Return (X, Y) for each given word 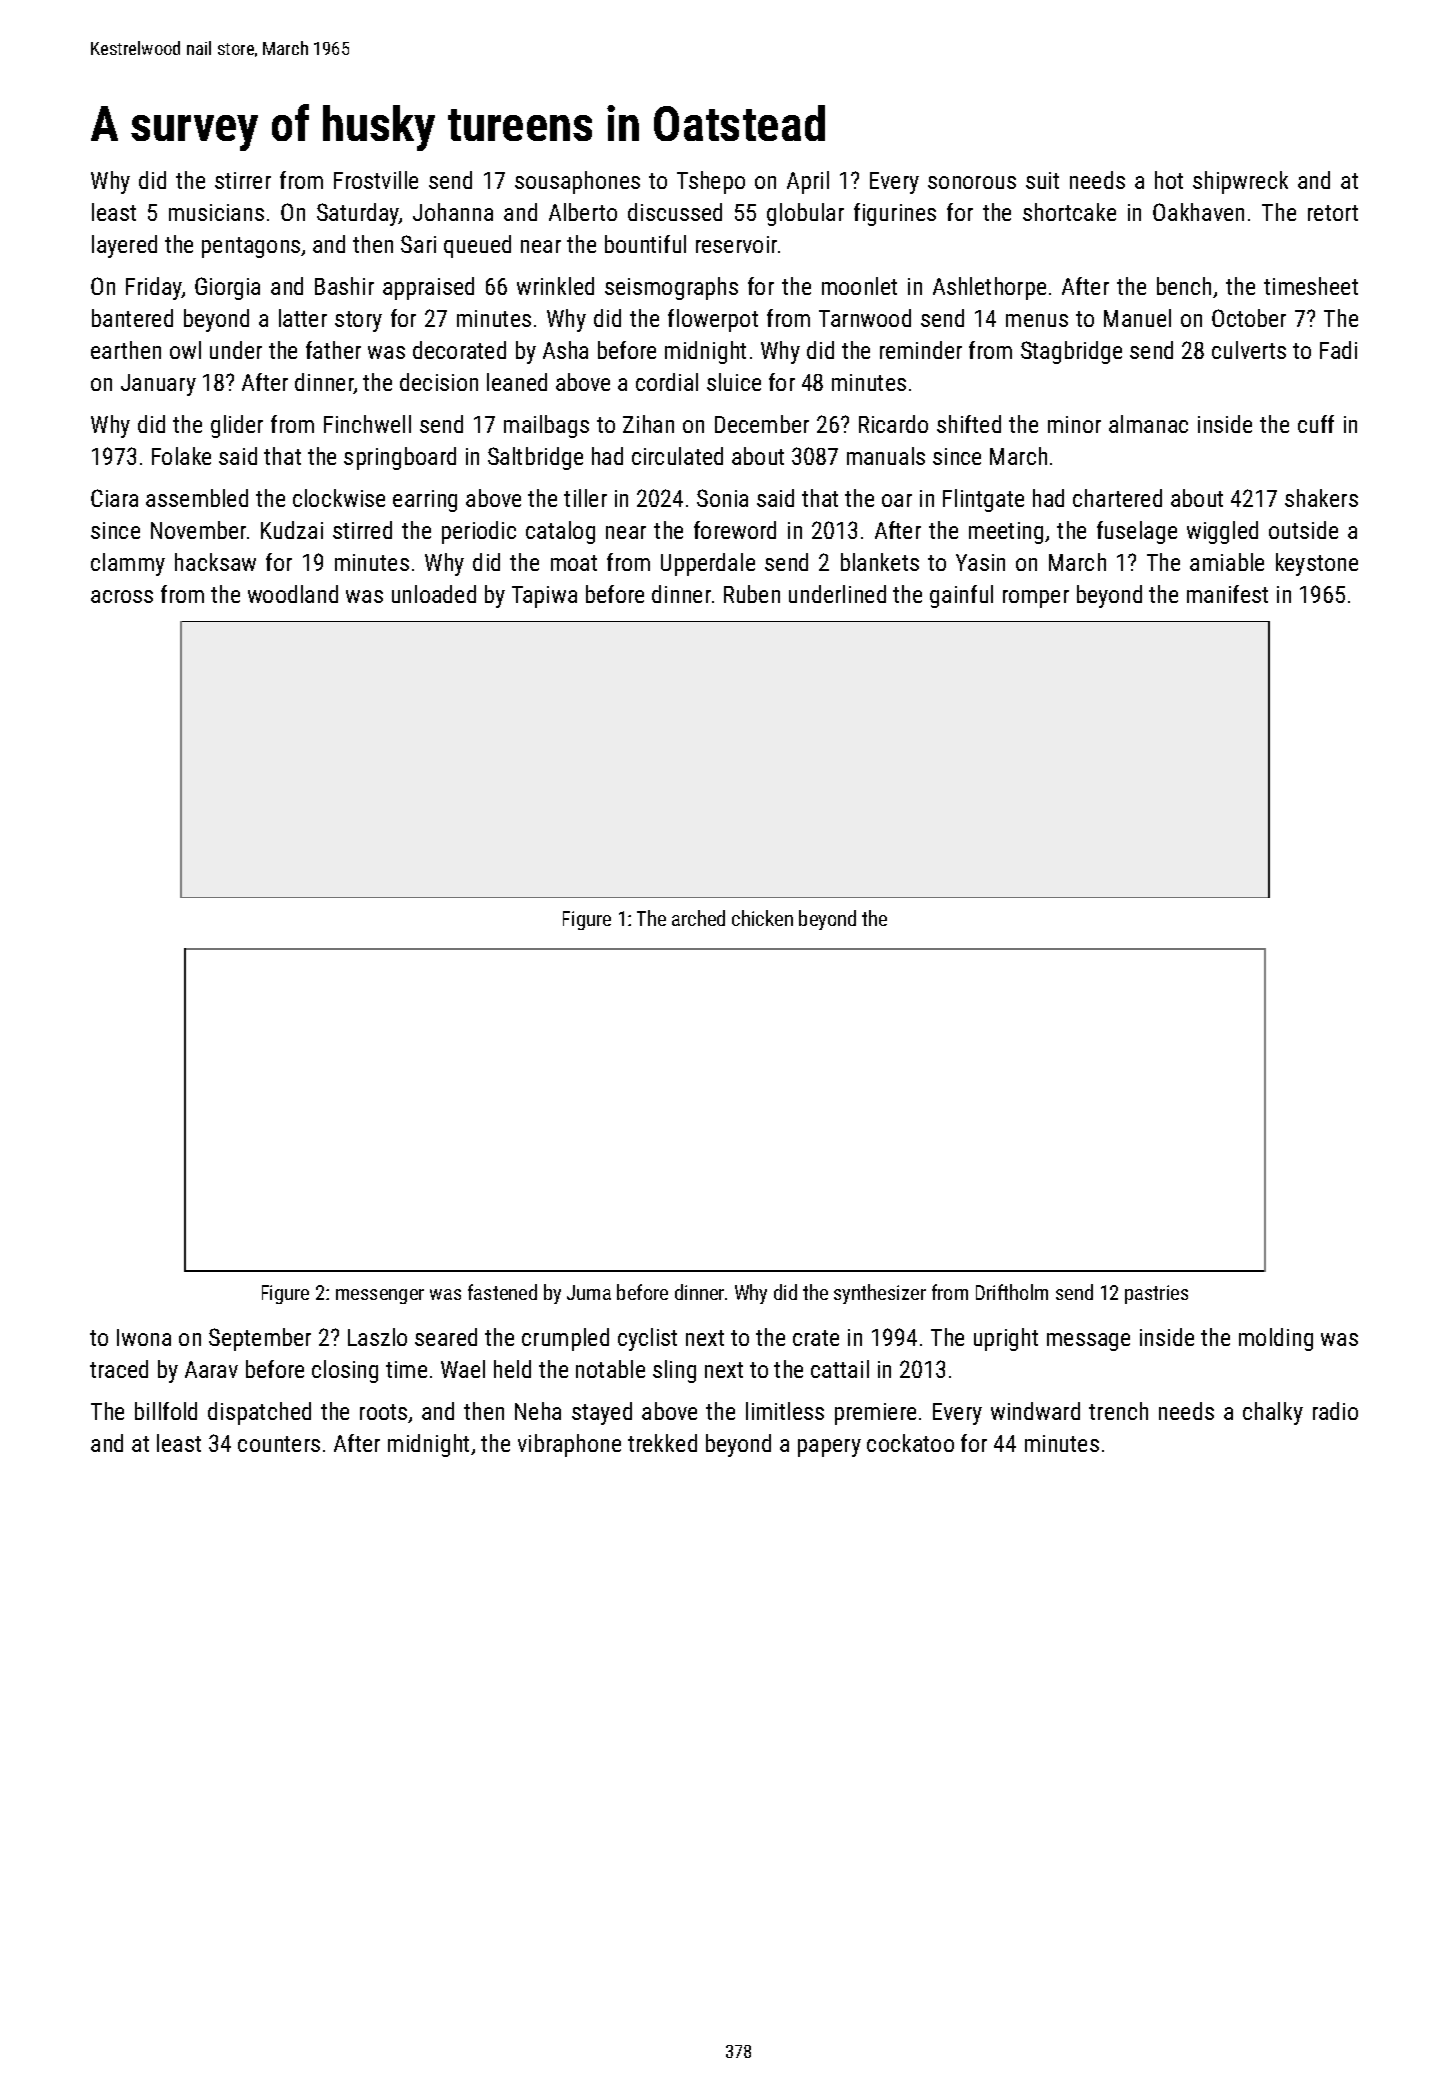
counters (279, 1444)
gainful (961, 596)
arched (698, 918)
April (808, 182)
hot (1169, 180)
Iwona (144, 1337)
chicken (762, 918)
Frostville (376, 180)
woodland (293, 594)
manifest (1227, 594)
